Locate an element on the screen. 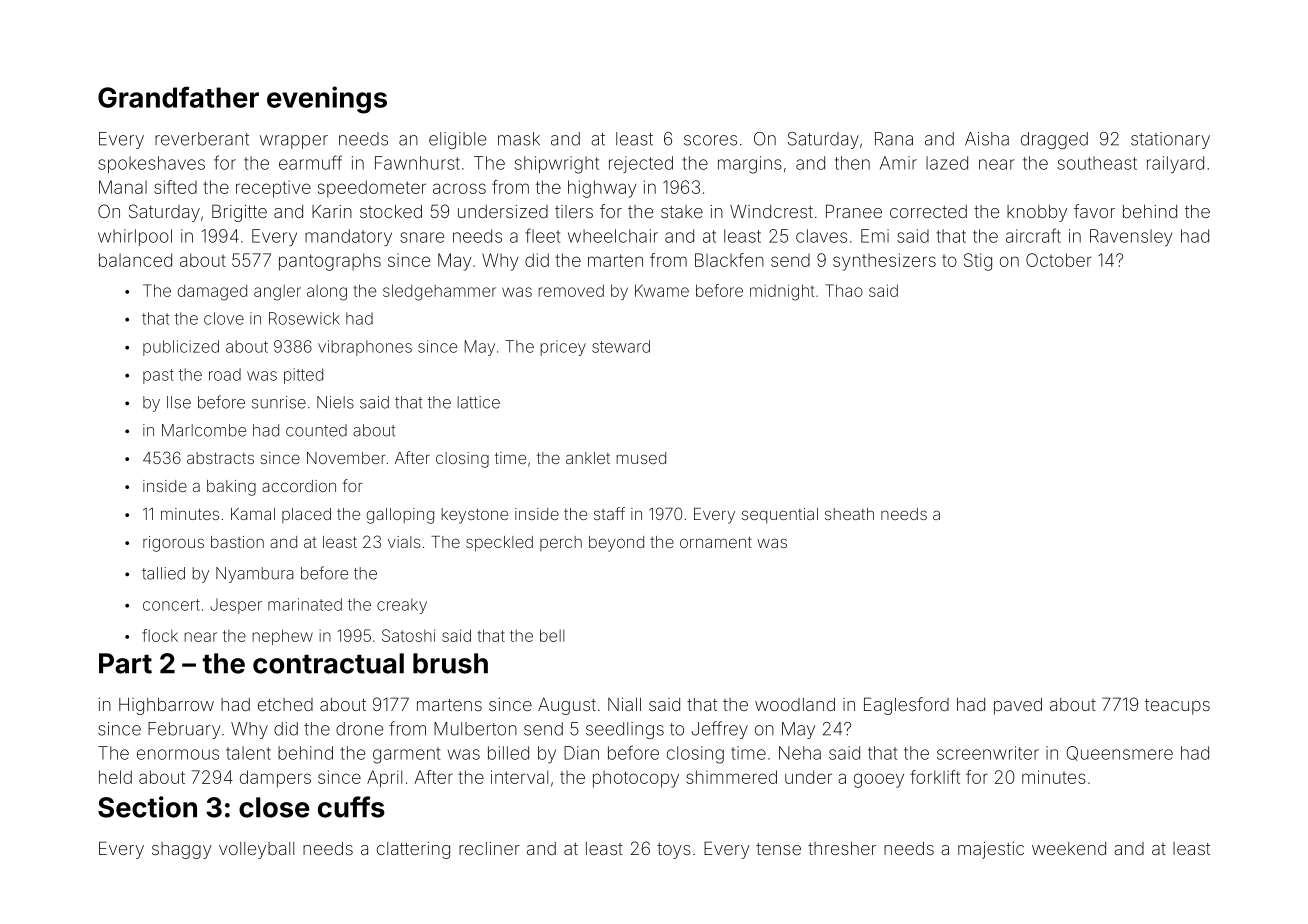 Image resolution: width=1308 pixels, height=924 pixels. sheath is located at coordinates (849, 514).
